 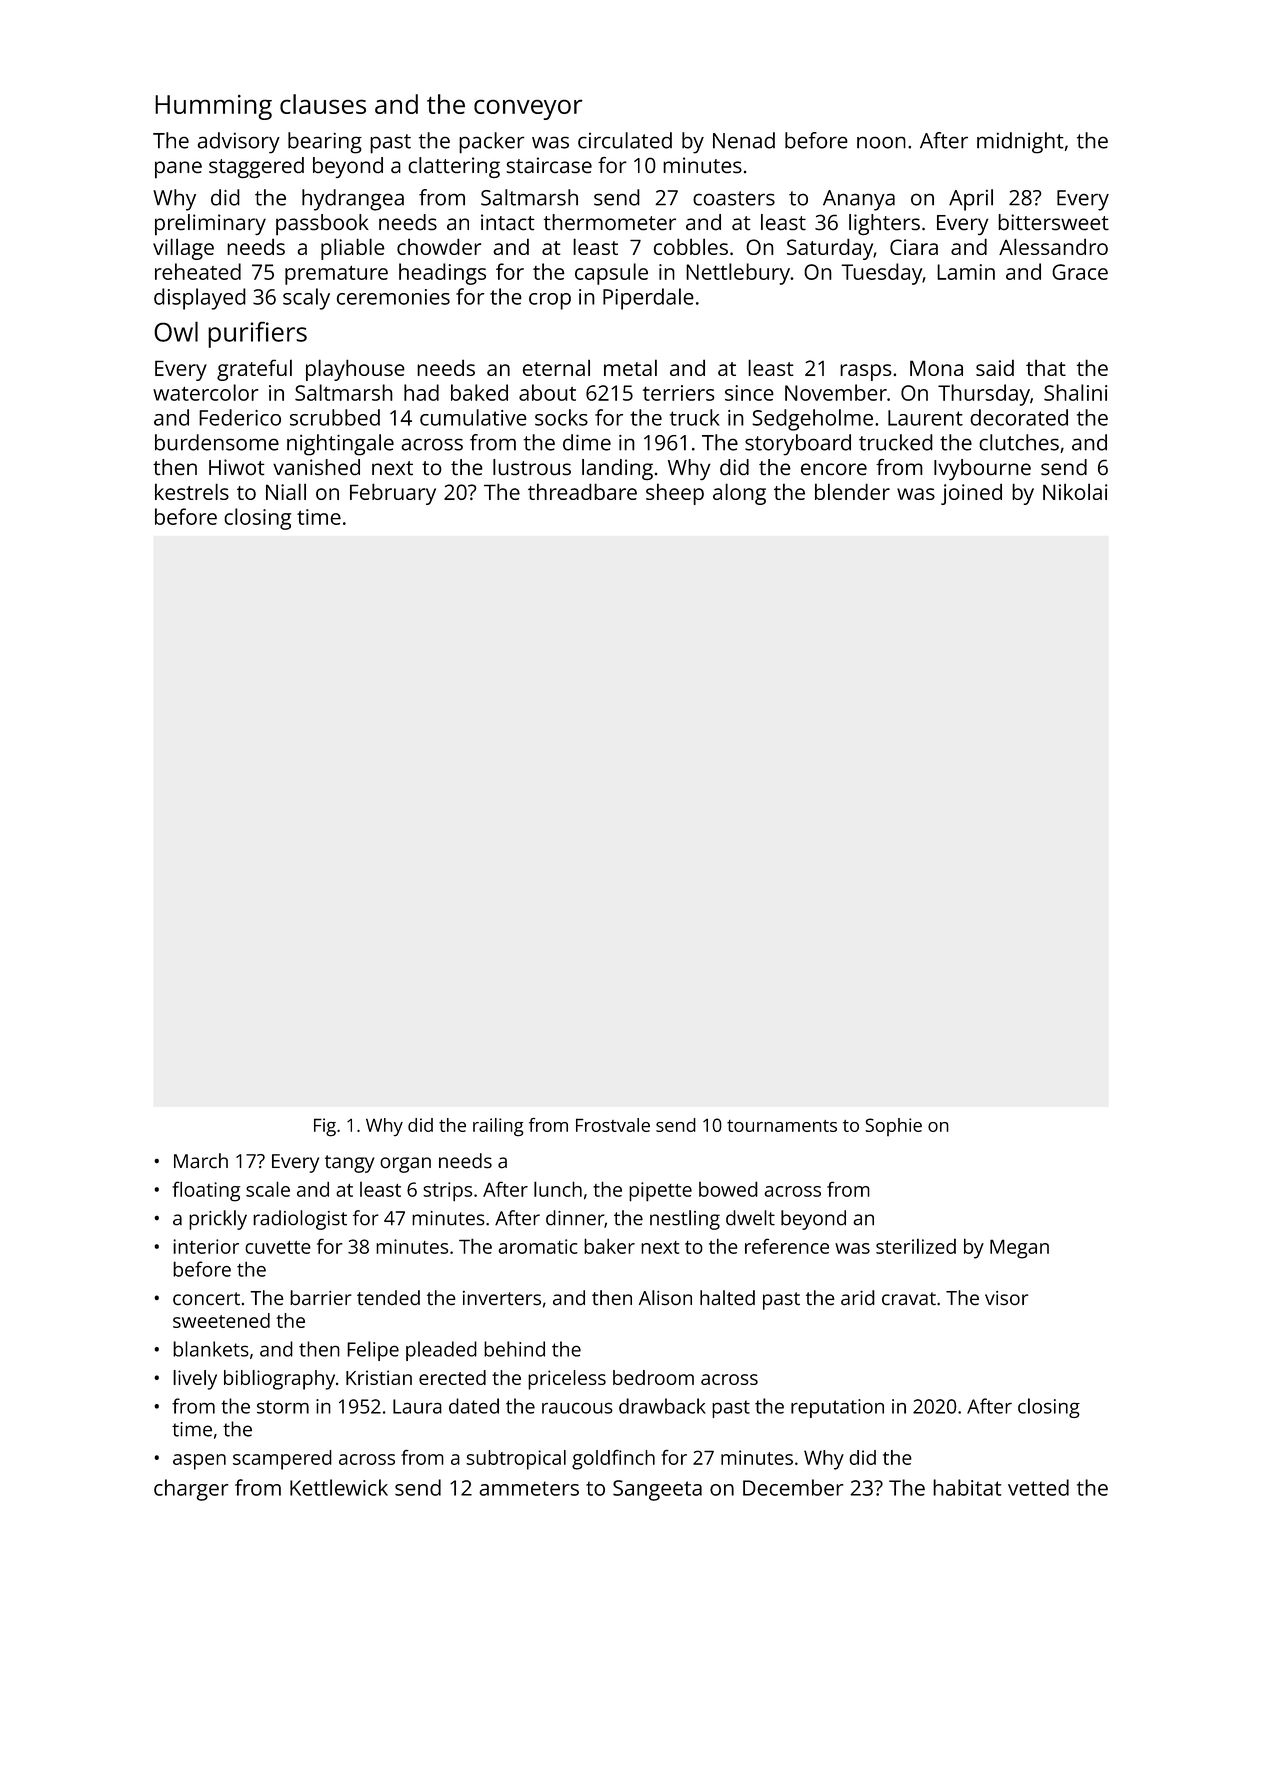 What do you see at coordinates (966, 272) in the document?
I see `Lamin` at bounding box center [966, 272].
